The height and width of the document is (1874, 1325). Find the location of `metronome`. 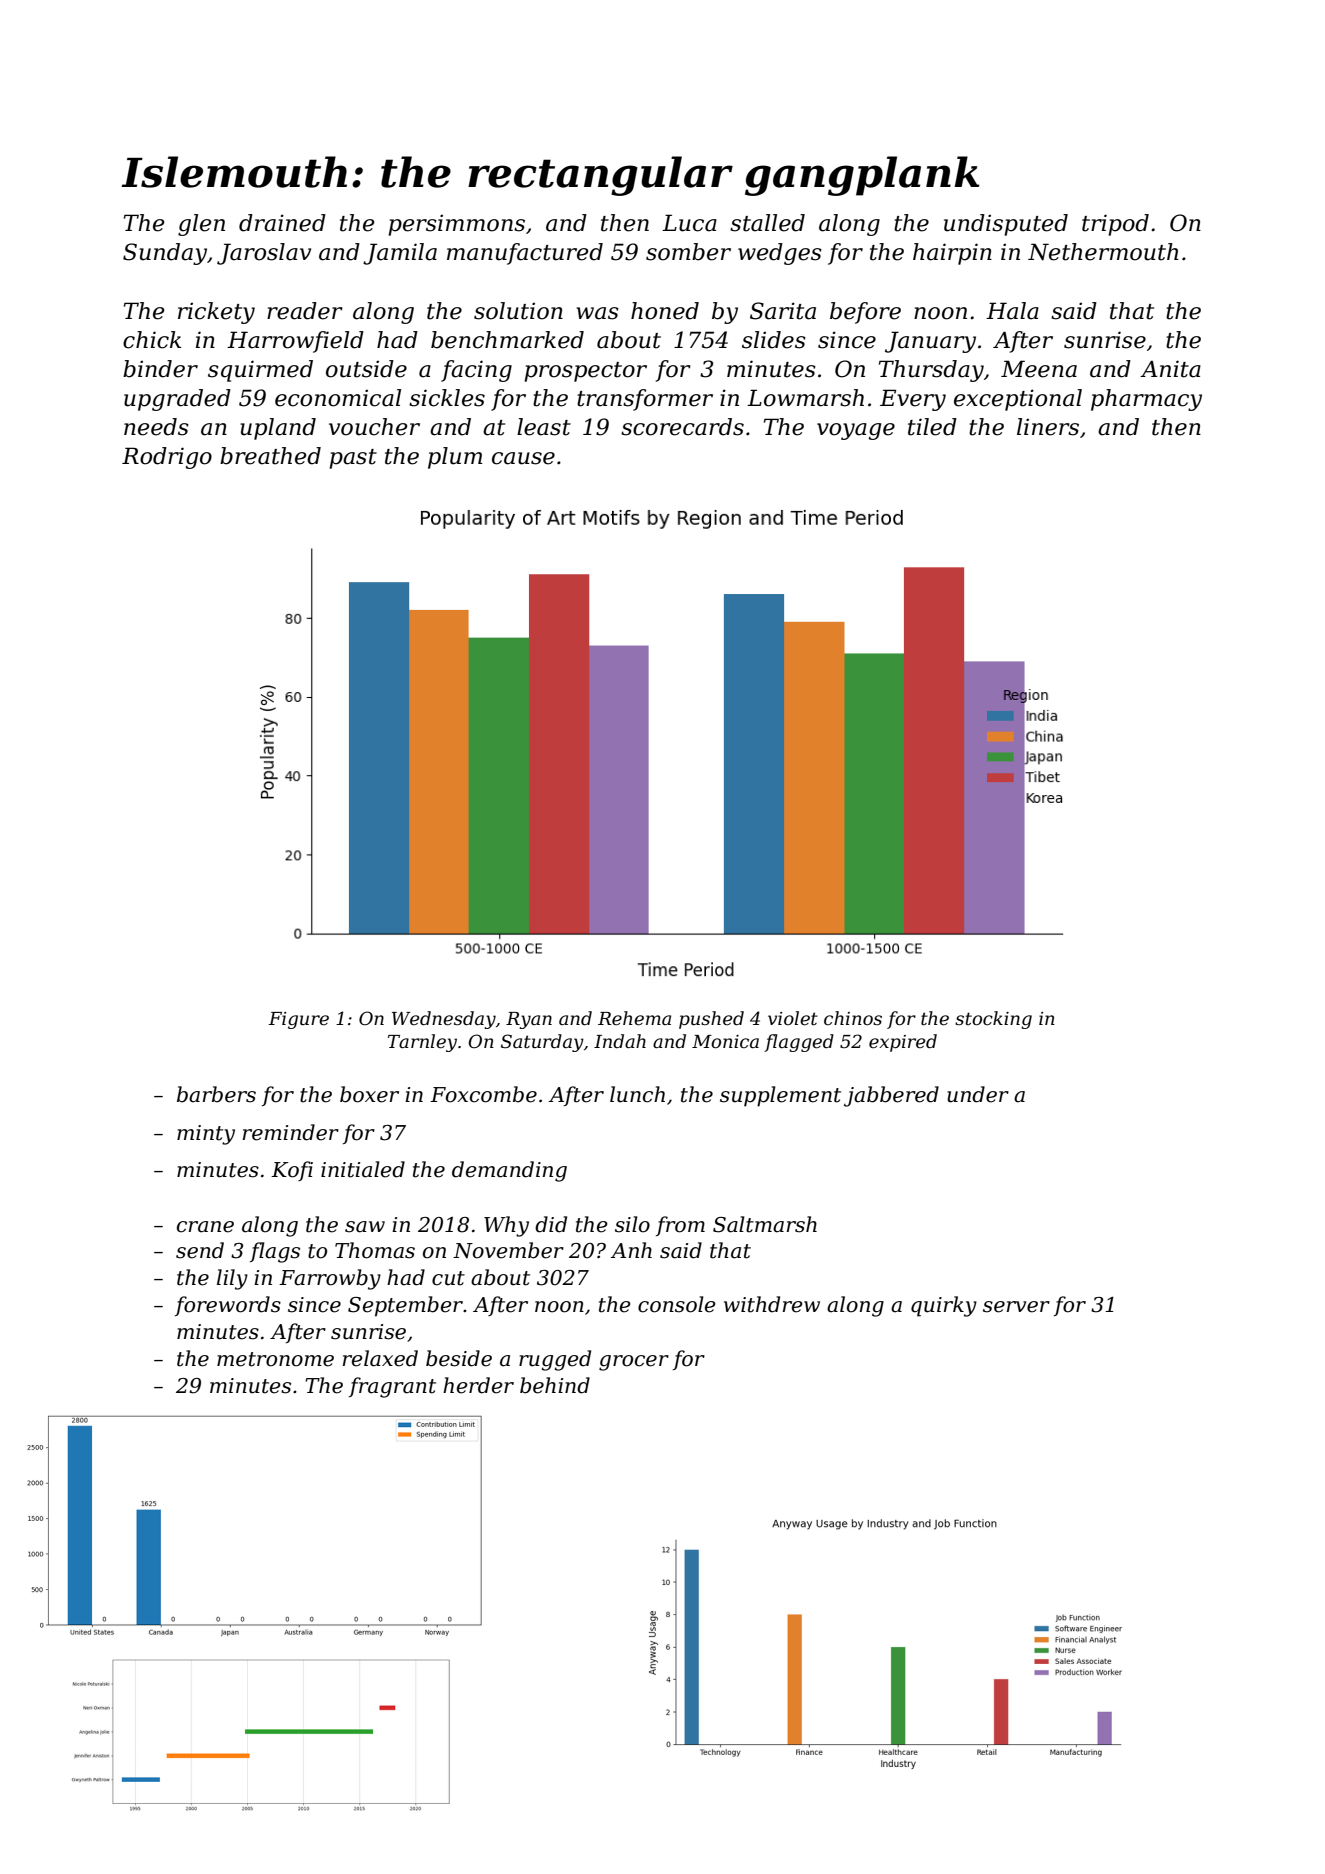

metronome is located at coordinates (275, 1359).
